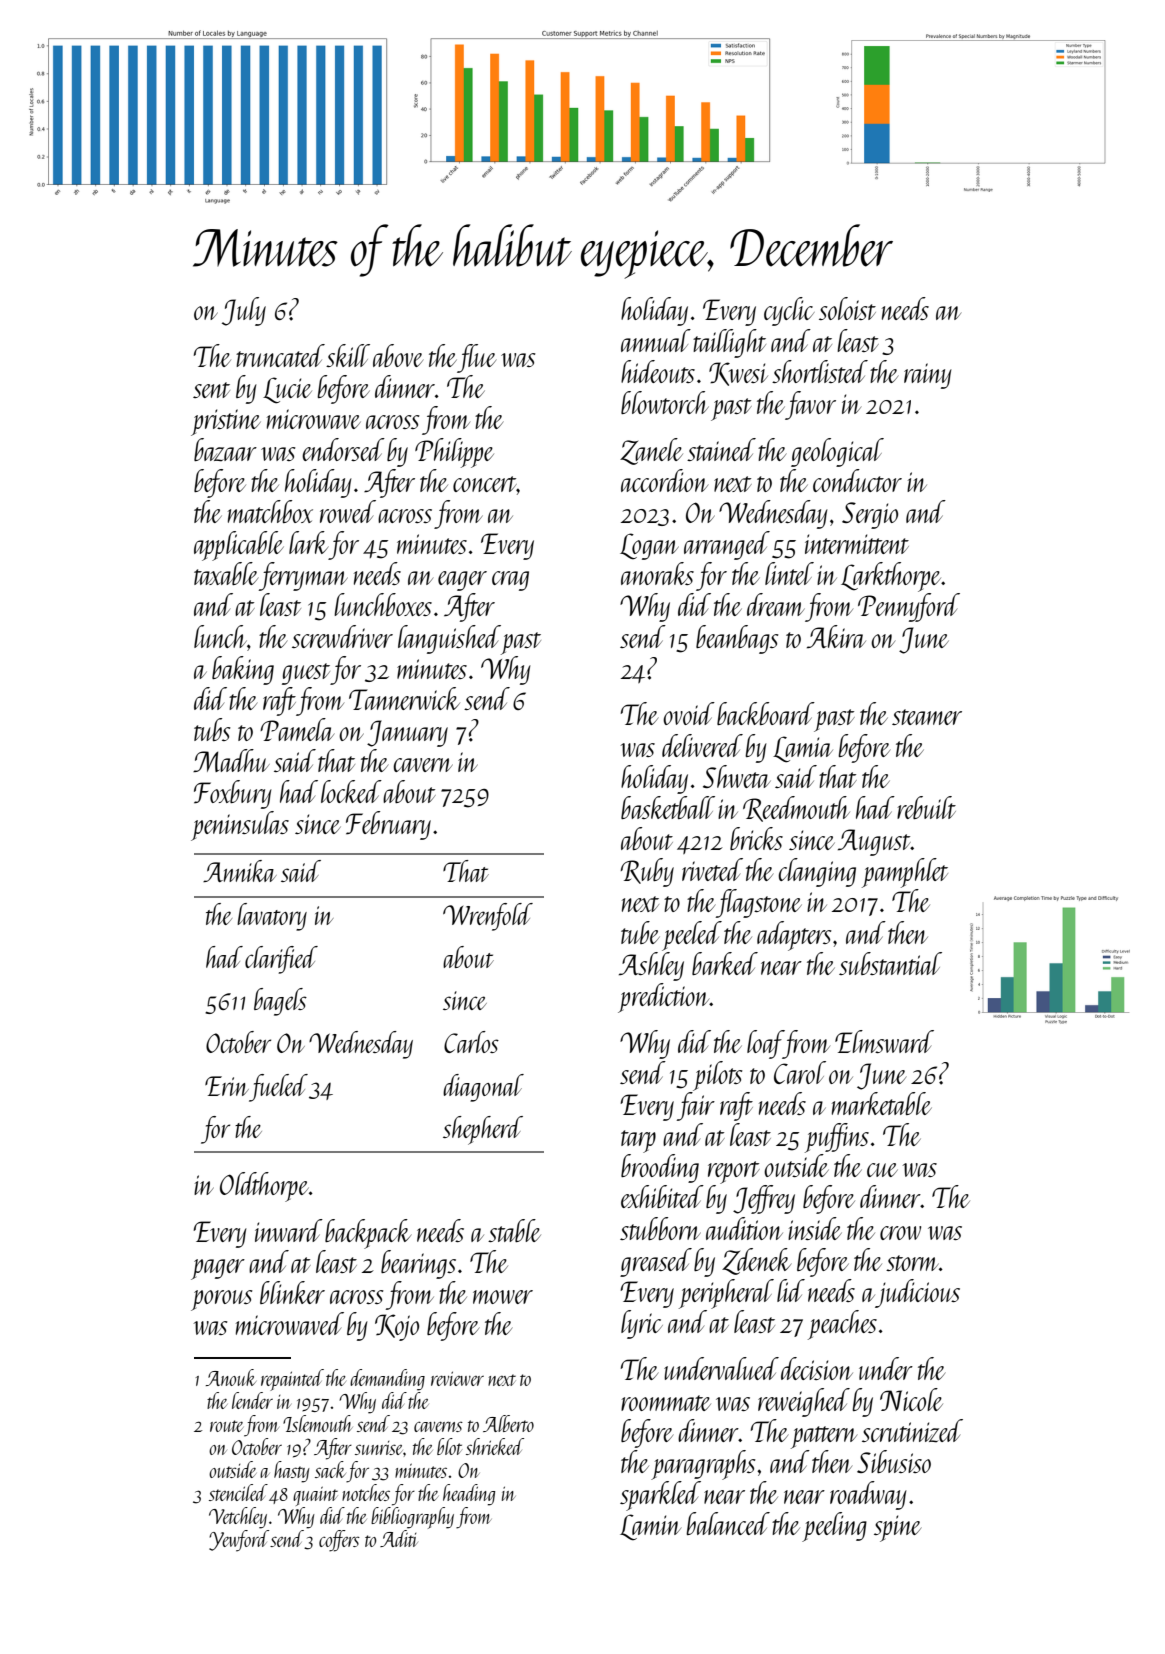 This screenshot has width=1165, height=1654. Describe the element at coordinates (668, 807) in the screenshot. I see `basketball` at that location.
